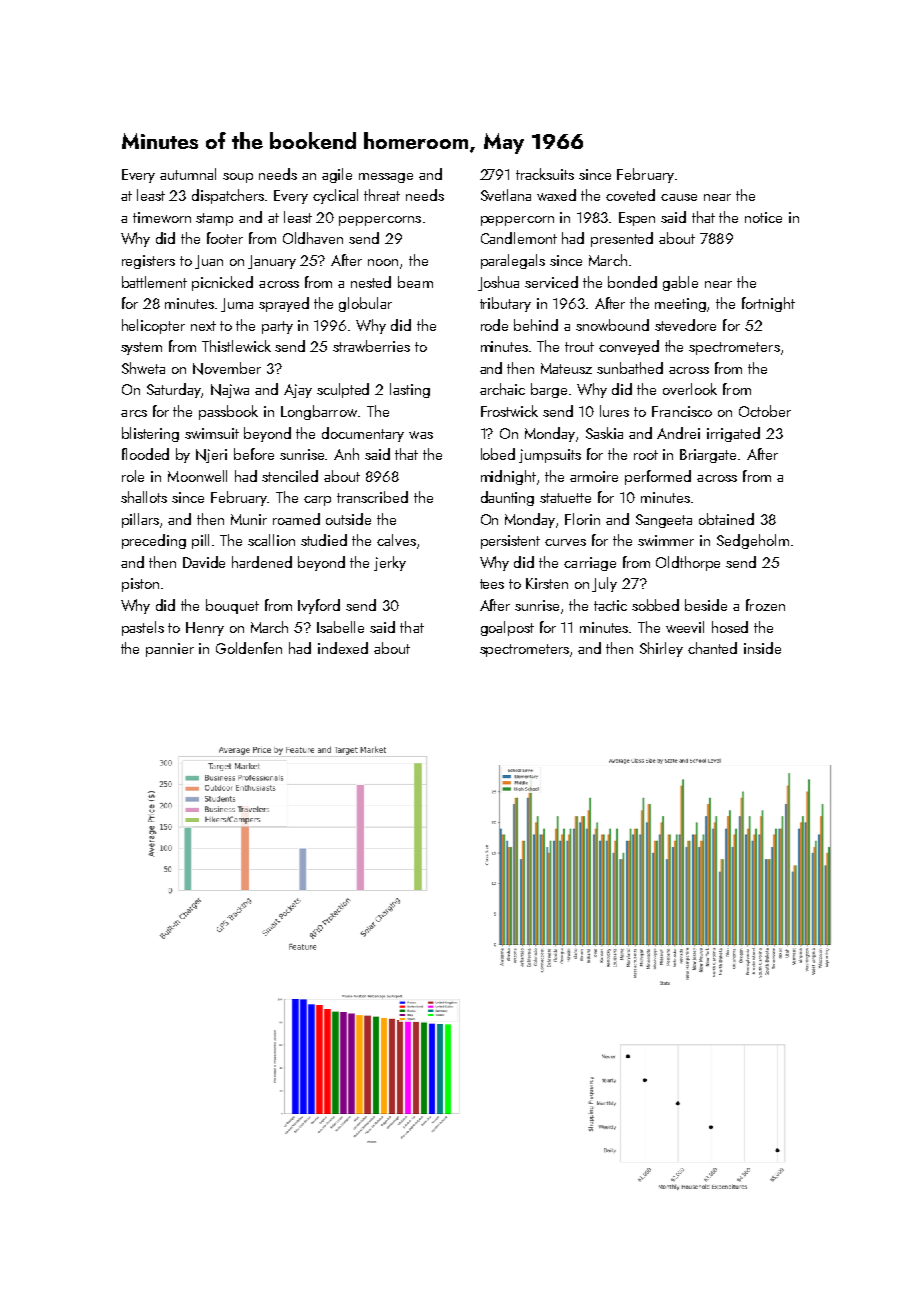 The height and width of the image is (1314, 924). I want to click on cyclical, so click(335, 196).
